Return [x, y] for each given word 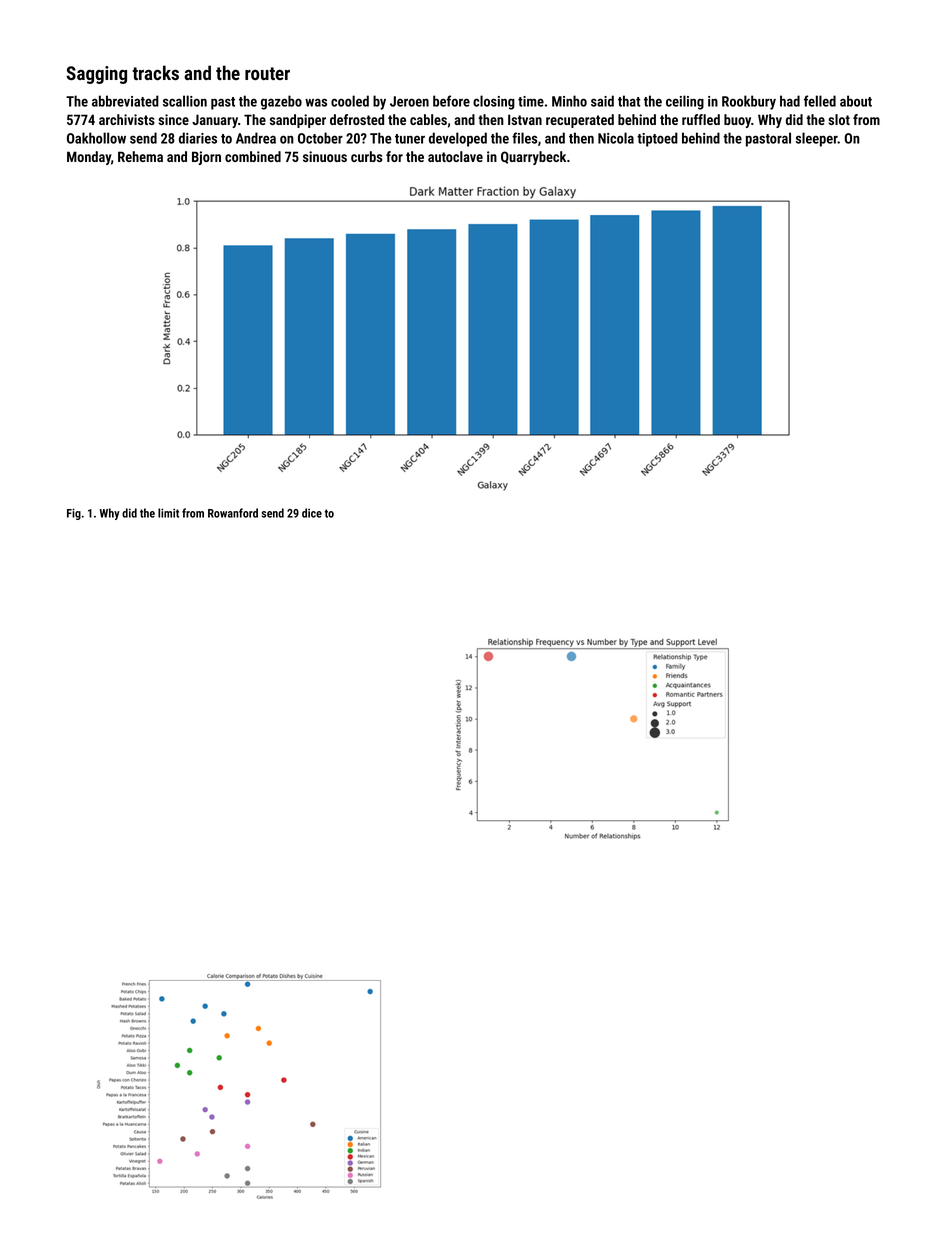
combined [253, 156]
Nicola [616, 138]
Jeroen [409, 101]
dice [312, 513]
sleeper [817, 139]
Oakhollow [96, 138]
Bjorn [206, 158]
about [856, 101]
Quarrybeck [533, 158]
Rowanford [233, 513]
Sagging [96, 75]
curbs [367, 156]
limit [168, 513]
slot [839, 119]
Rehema [140, 156]
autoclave [455, 156]
